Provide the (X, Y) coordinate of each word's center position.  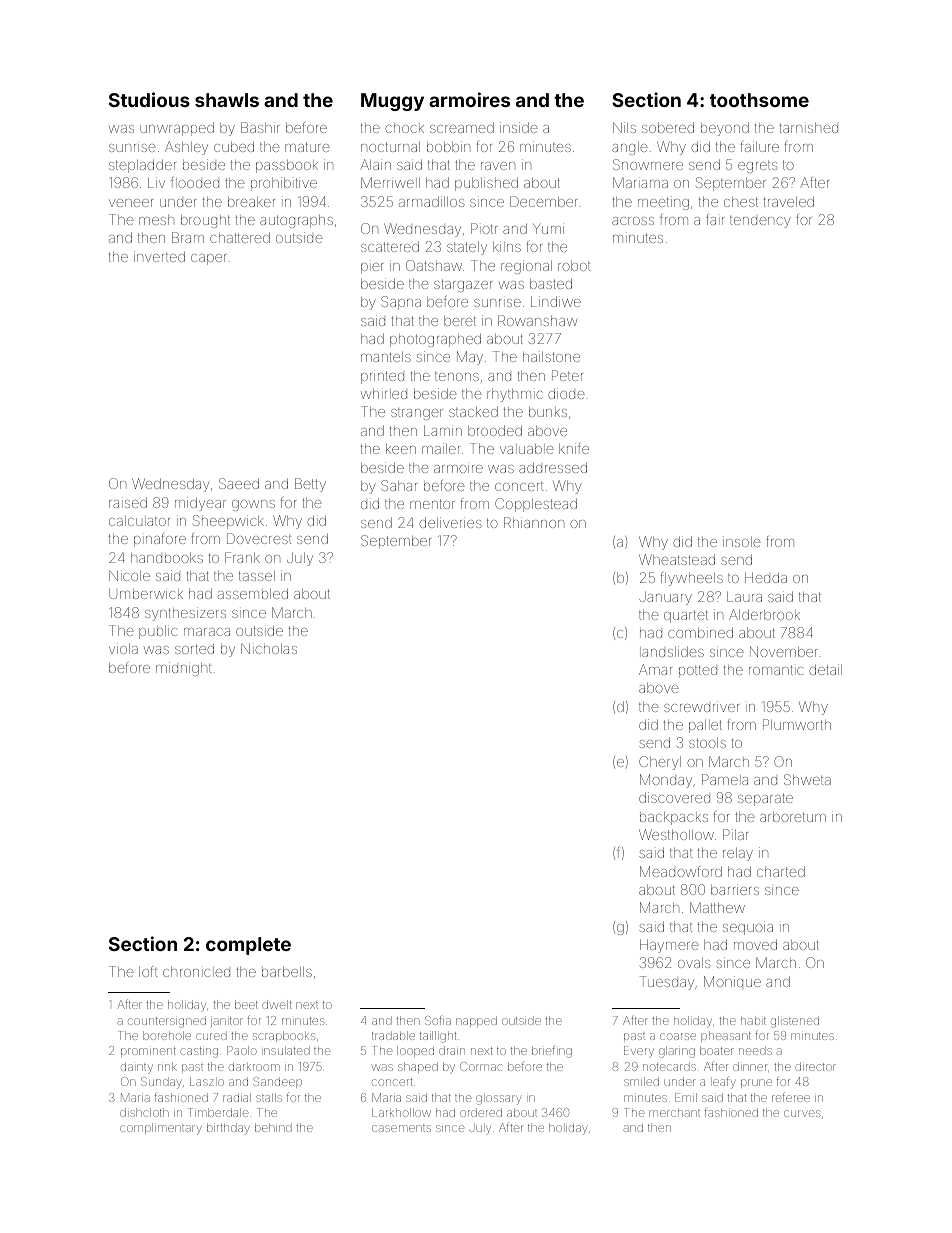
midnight (183, 669)
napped (476, 1021)
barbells (287, 972)
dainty (137, 1068)
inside (519, 127)
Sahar (399, 485)
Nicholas (269, 648)
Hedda (766, 577)
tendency (760, 222)
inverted (159, 256)
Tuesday (667, 983)
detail (825, 669)
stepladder (142, 166)
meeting (663, 203)
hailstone (551, 356)
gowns (253, 505)
